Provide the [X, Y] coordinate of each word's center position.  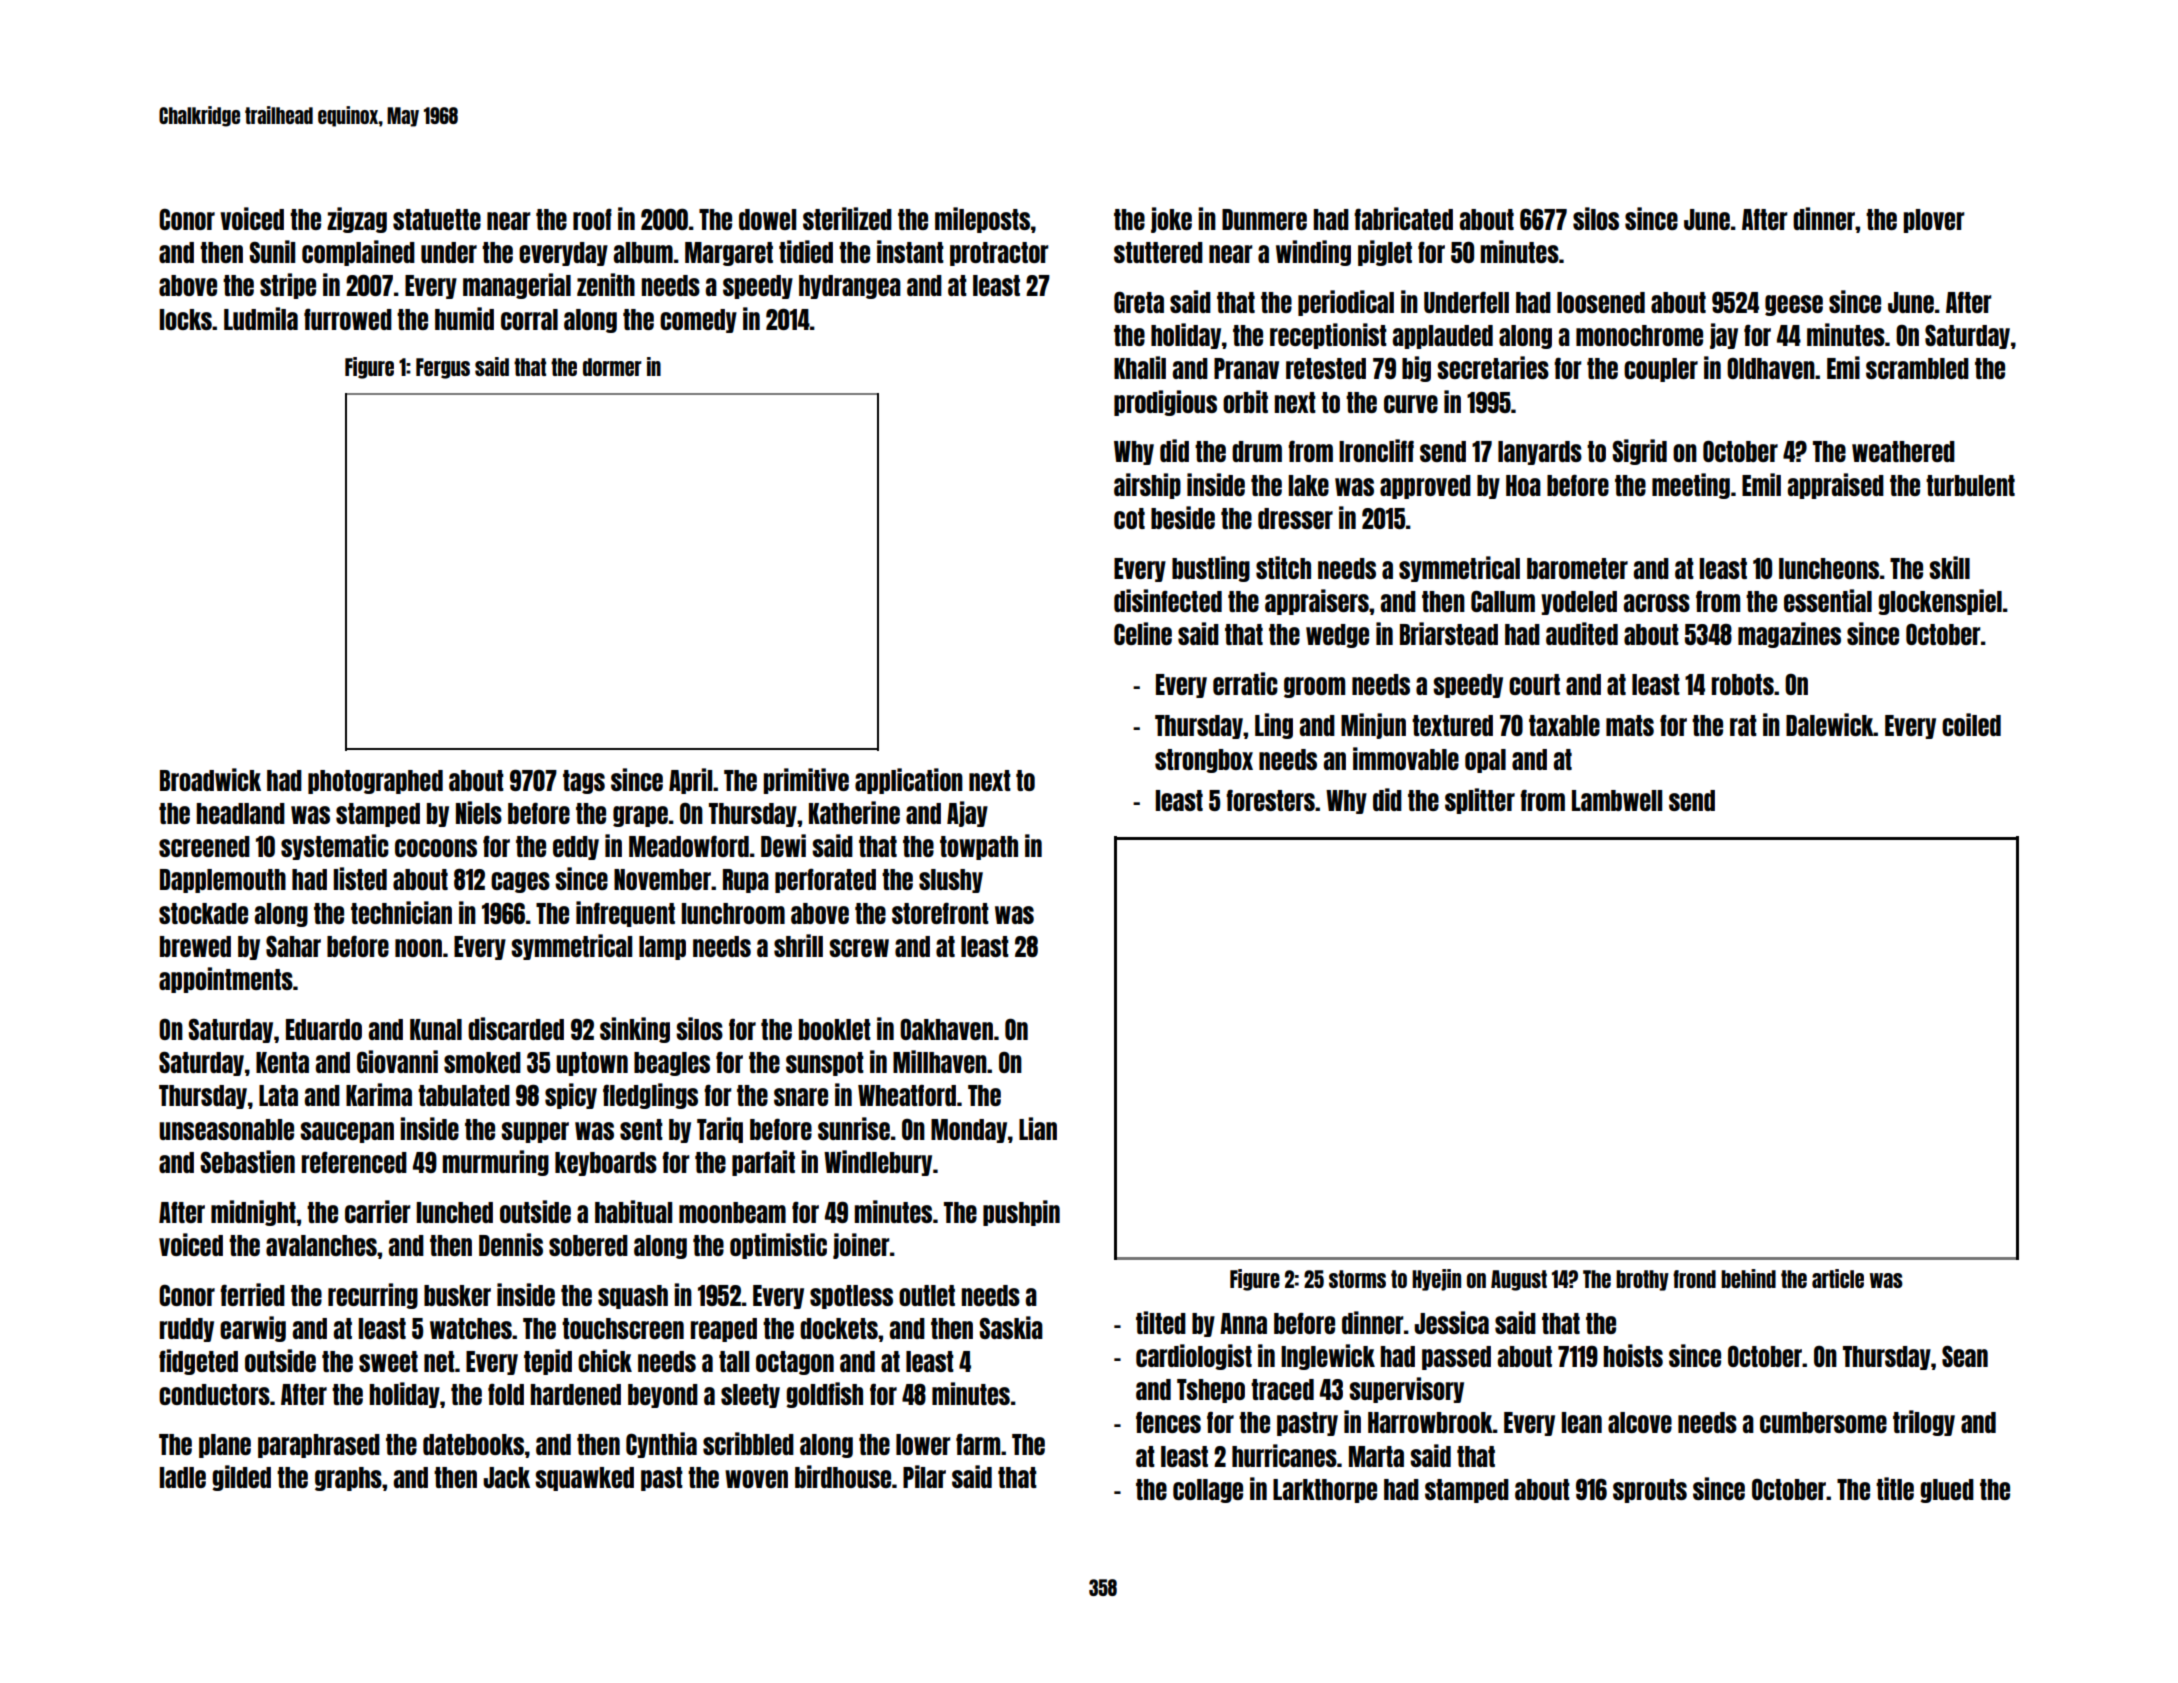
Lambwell [1617, 800]
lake [1309, 485]
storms [1357, 1279]
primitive [806, 781]
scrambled [1917, 368]
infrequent [625, 914]
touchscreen [623, 1328]
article [1838, 1278]
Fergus [443, 368]
